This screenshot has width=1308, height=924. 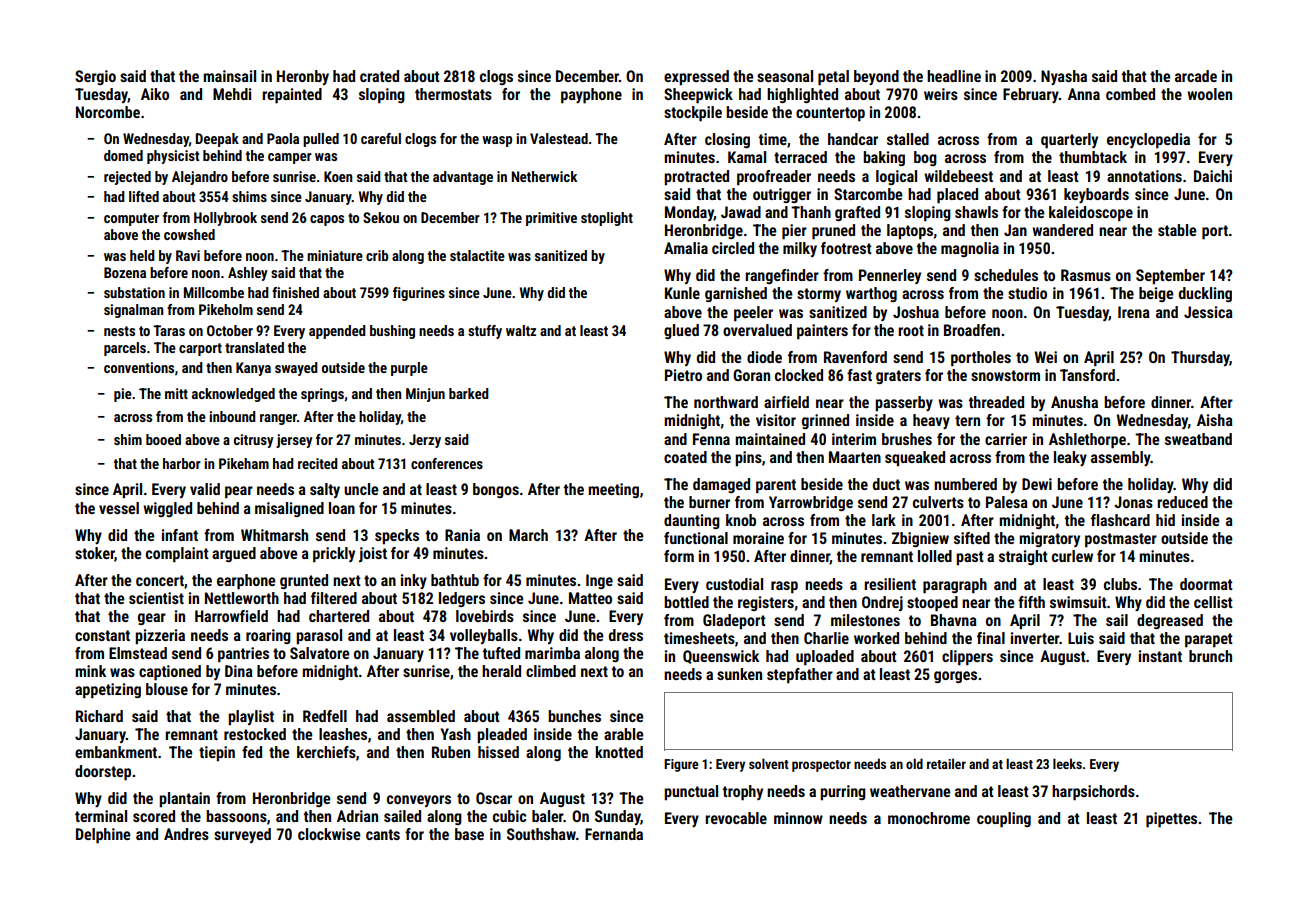 What do you see at coordinates (163, 439) in the screenshot?
I see `booed` at bounding box center [163, 439].
